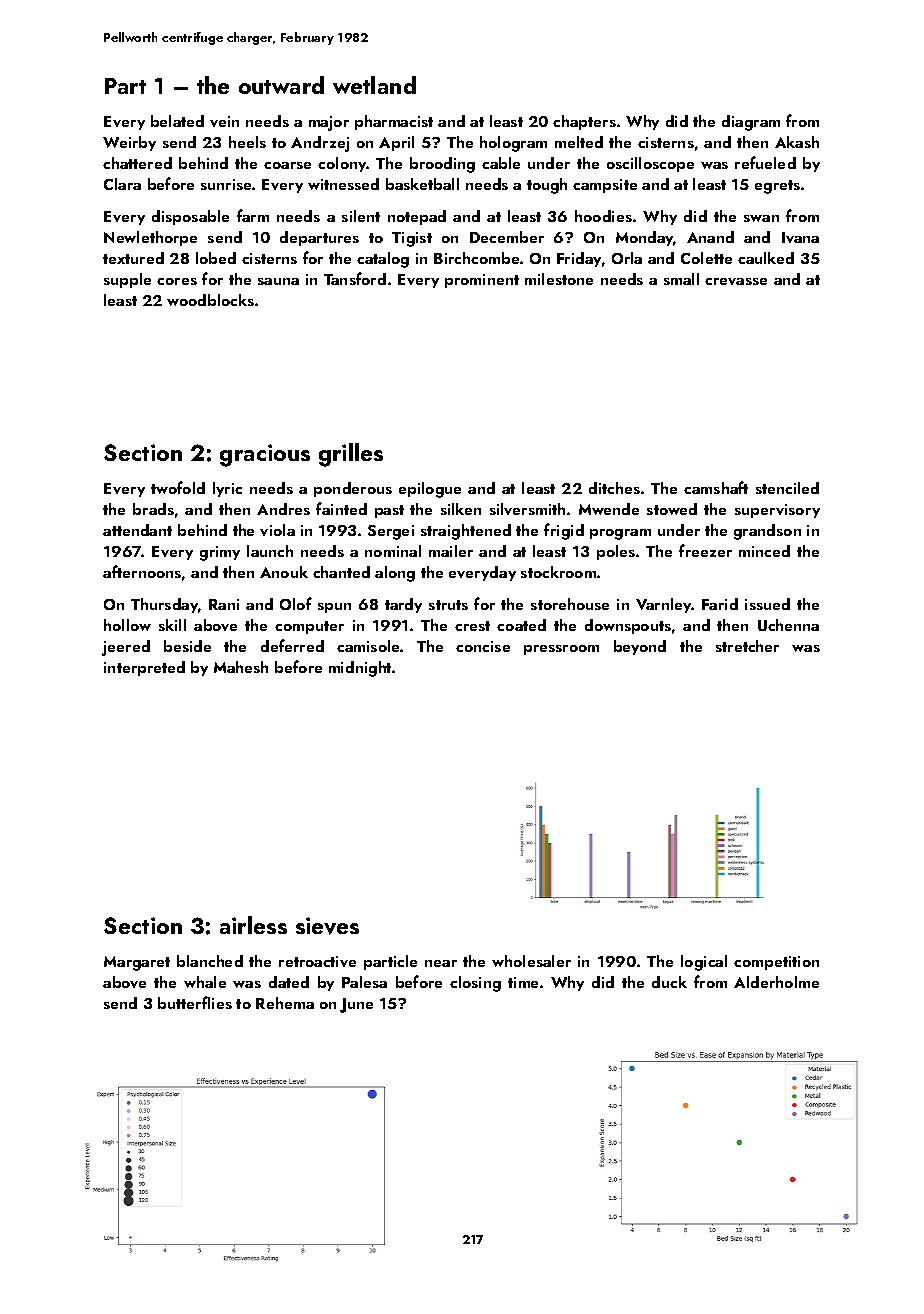 This screenshot has height=1314, width=924. What do you see at coordinates (751, 123) in the screenshot?
I see `diagram` at bounding box center [751, 123].
